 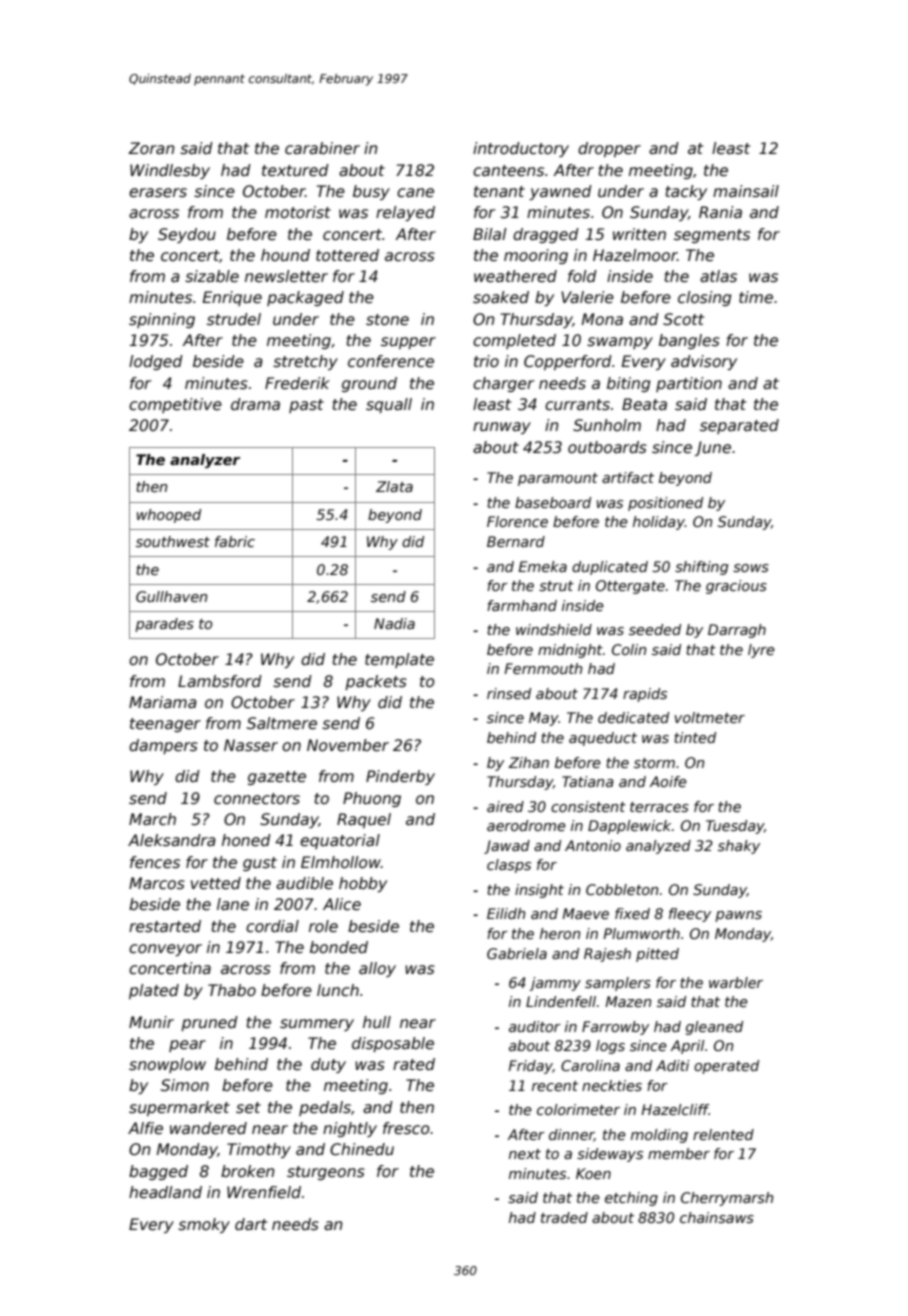 I want to click on Pinderby, so click(x=400, y=777).
